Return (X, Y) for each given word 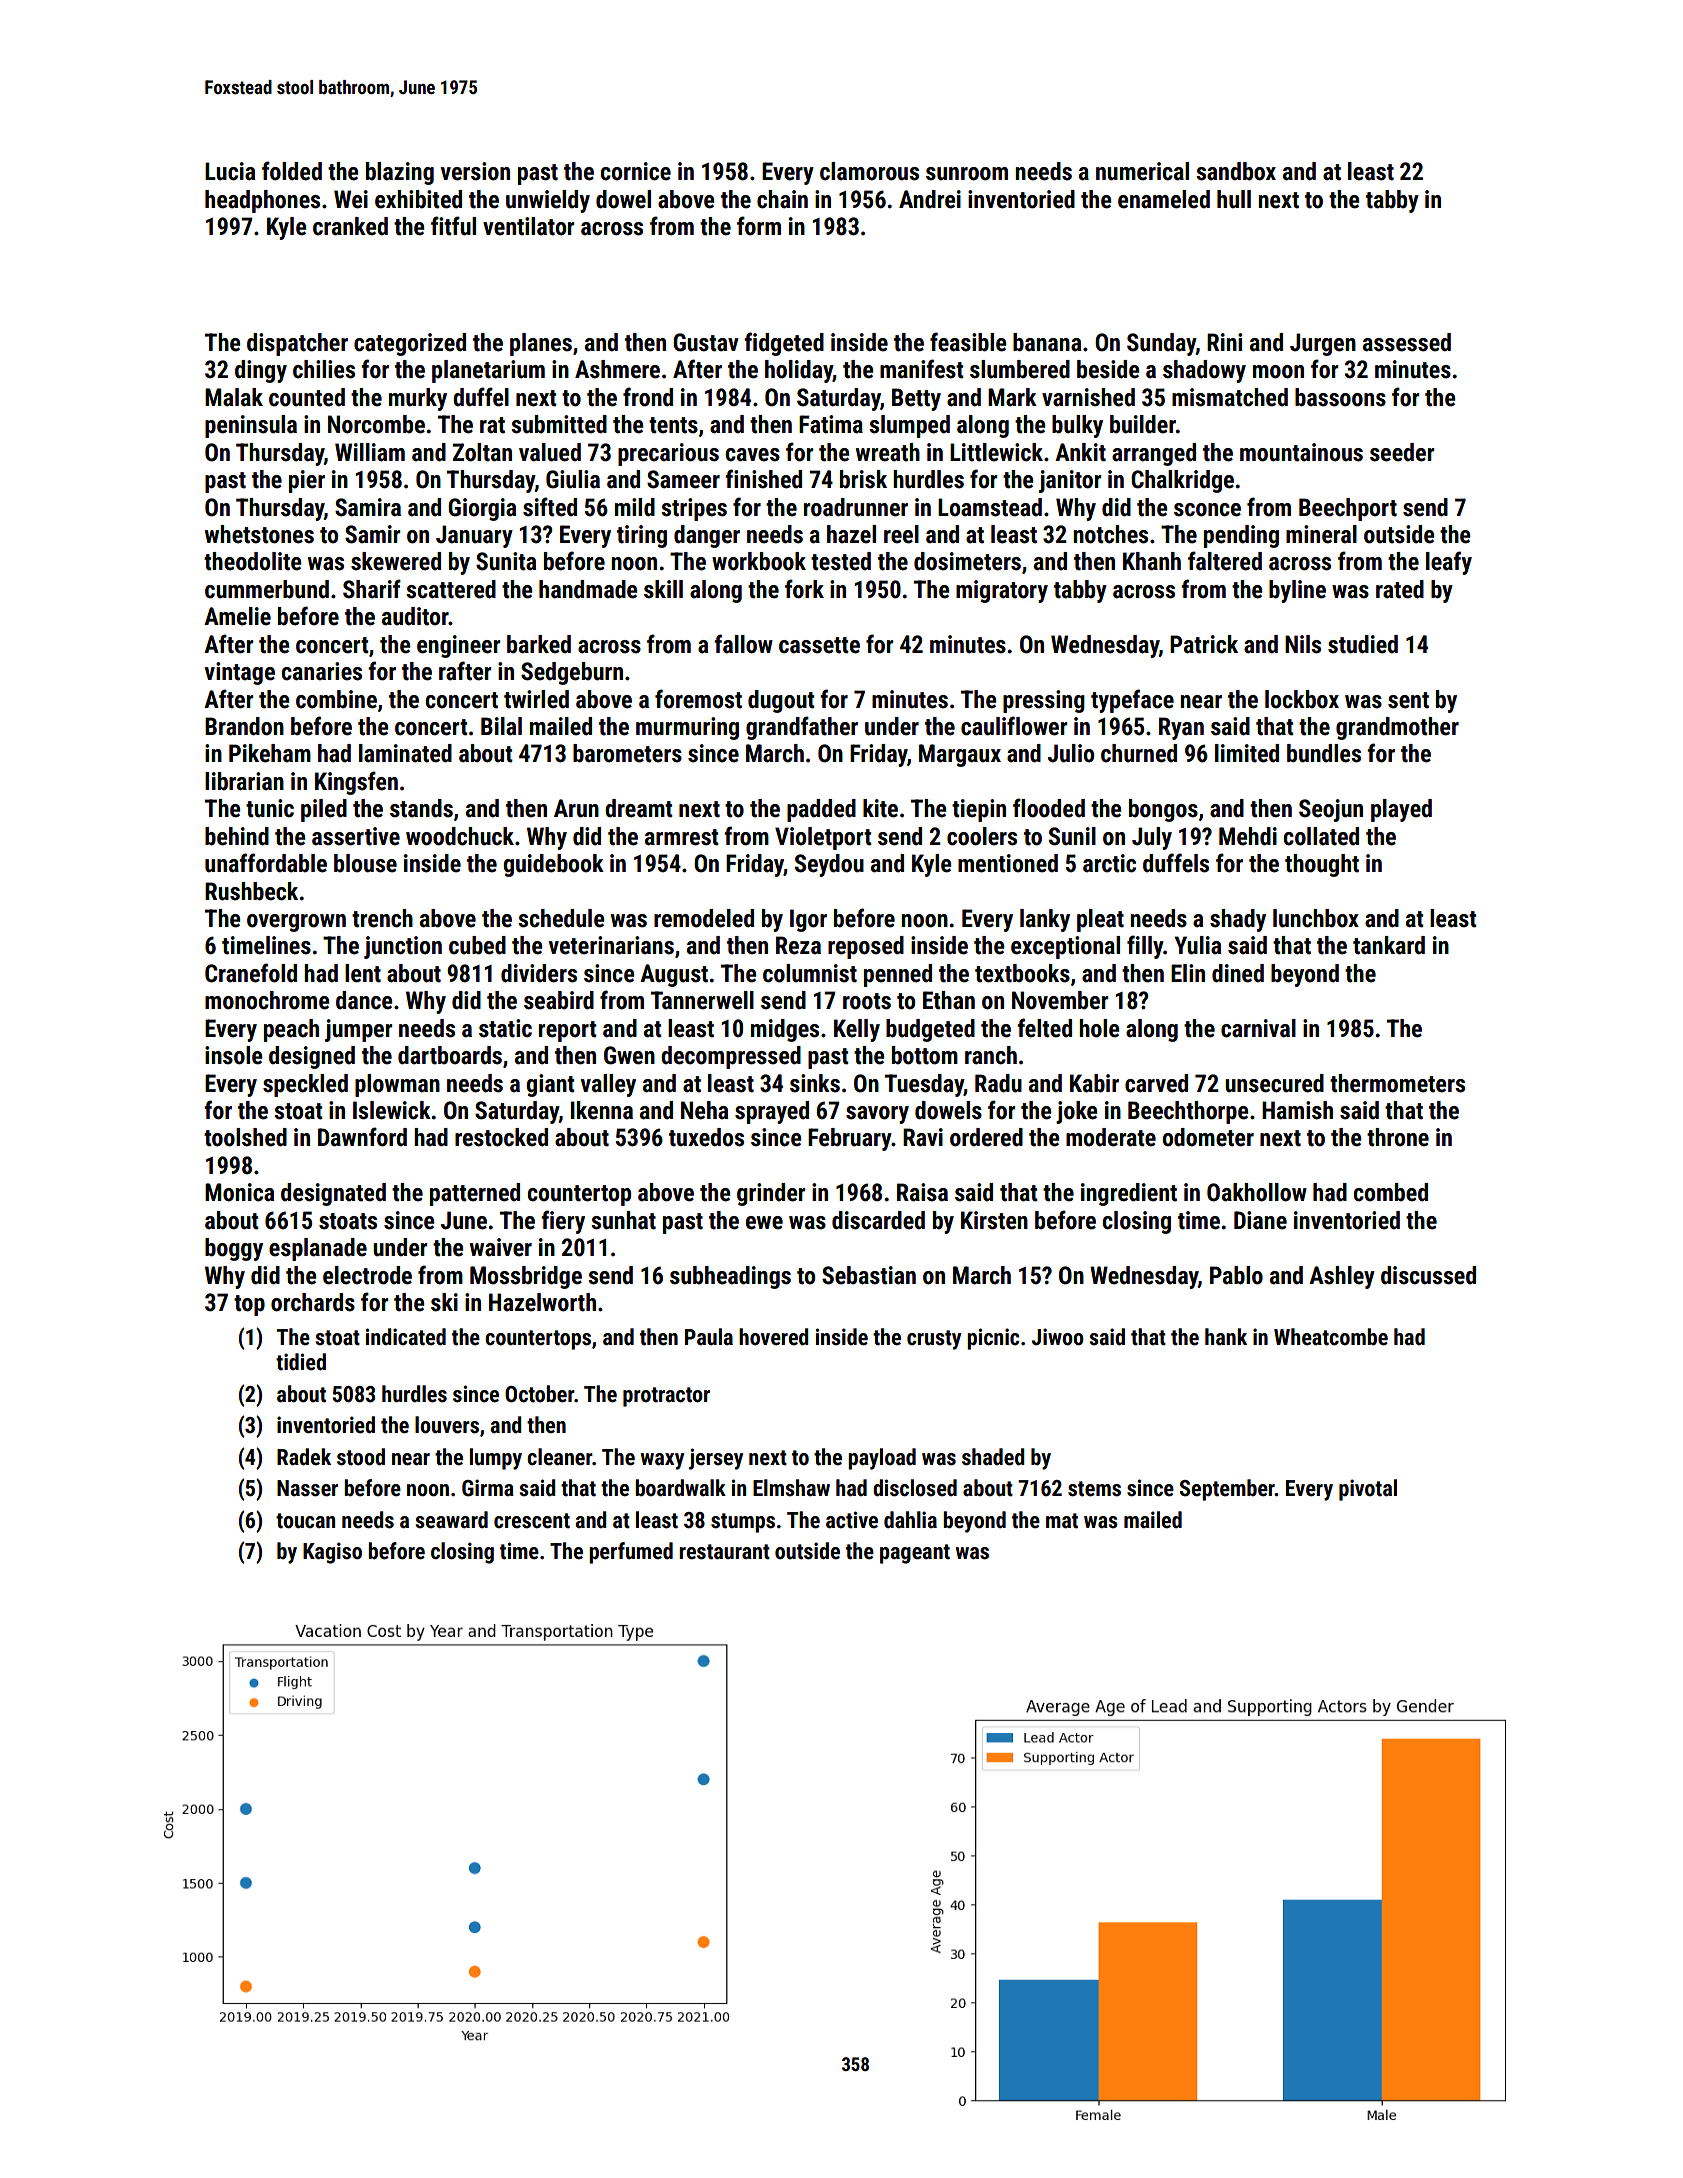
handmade (588, 589)
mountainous (1301, 452)
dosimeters (967, 561)
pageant (915, 1554)
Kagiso (332, 1553)
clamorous (869, 171)
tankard (1389, 945)
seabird (559, 1000)
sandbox (1236, 171)
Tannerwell (702, 1000)
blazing (400, 173)
